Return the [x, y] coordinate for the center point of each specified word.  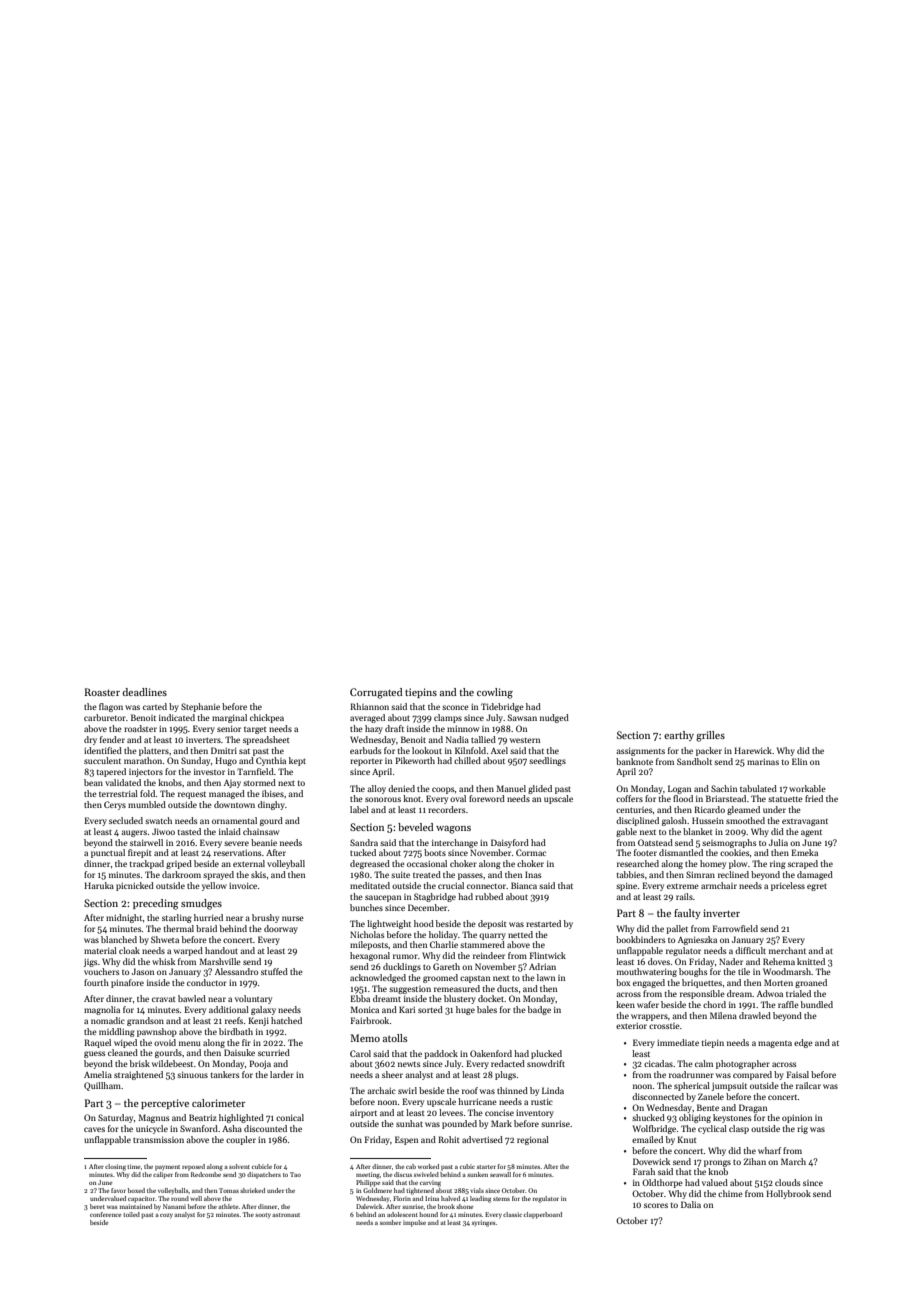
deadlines [144, 692]
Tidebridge [502, 707]
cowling [495, 693]
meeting [368, 1175]
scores [656, 1205]
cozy [166, 1216]
